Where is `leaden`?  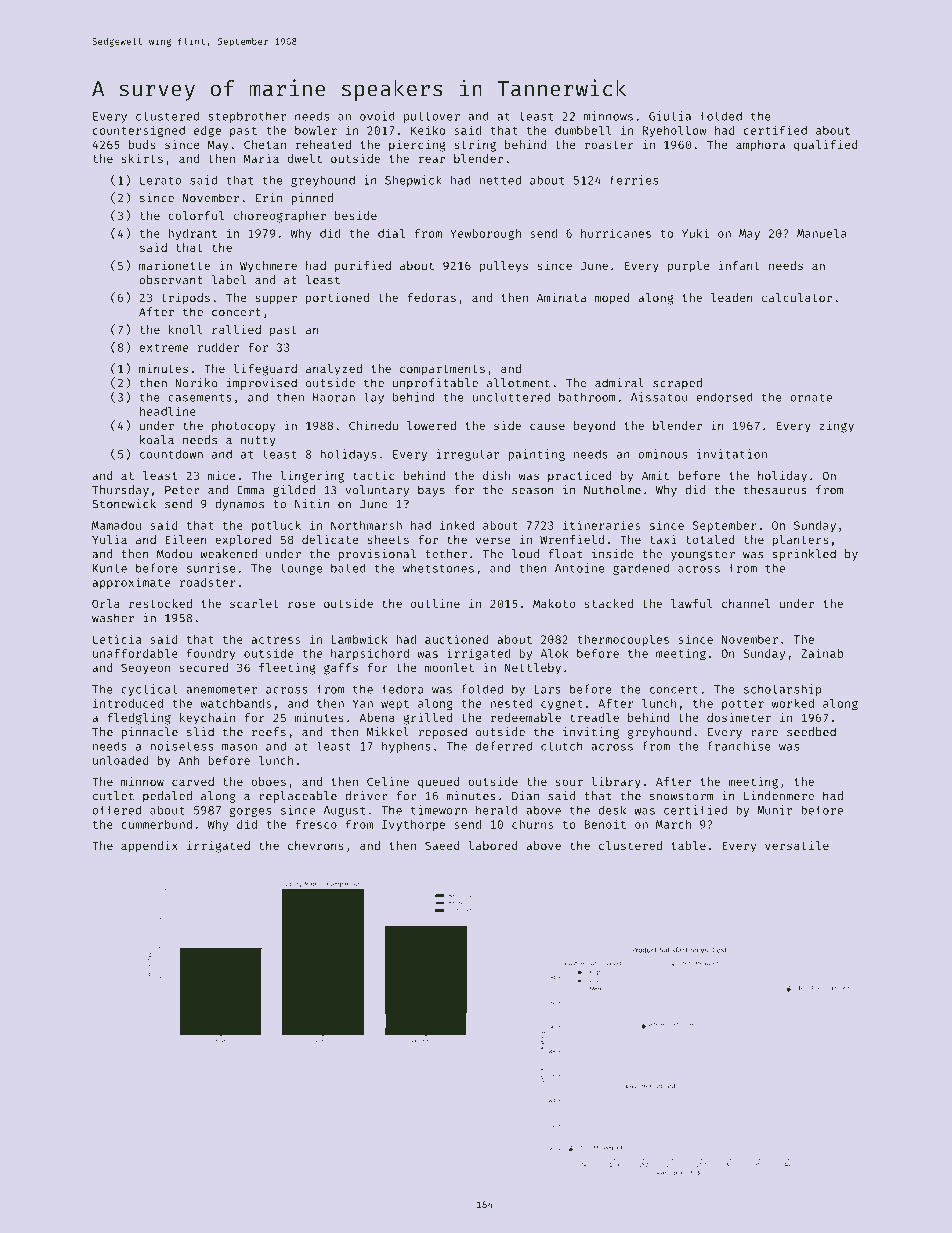 leaden is located at coordinates (732, 297).
